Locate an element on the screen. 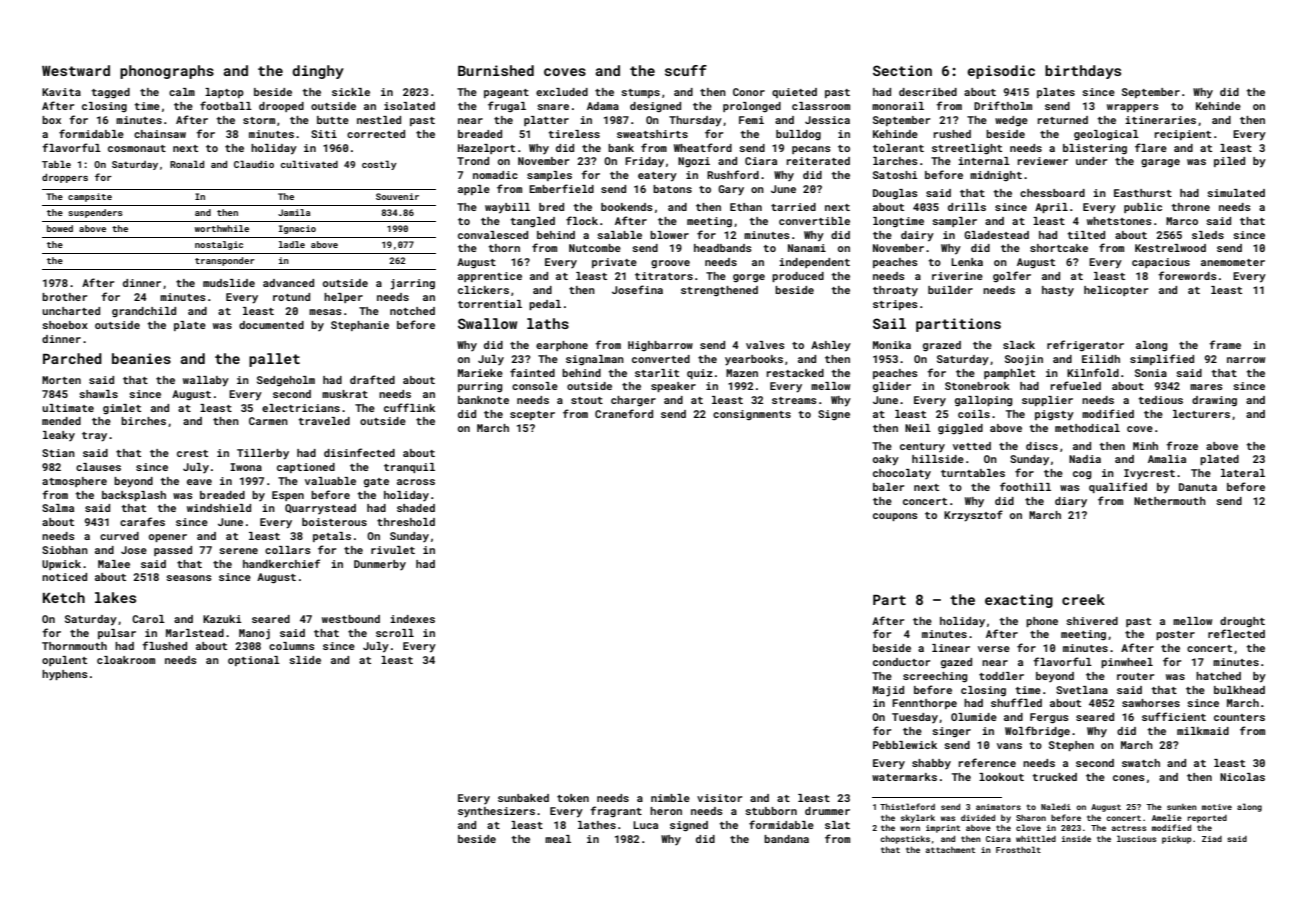 The image size is (1308, 924). meal is located at coordinates (558, 839).
